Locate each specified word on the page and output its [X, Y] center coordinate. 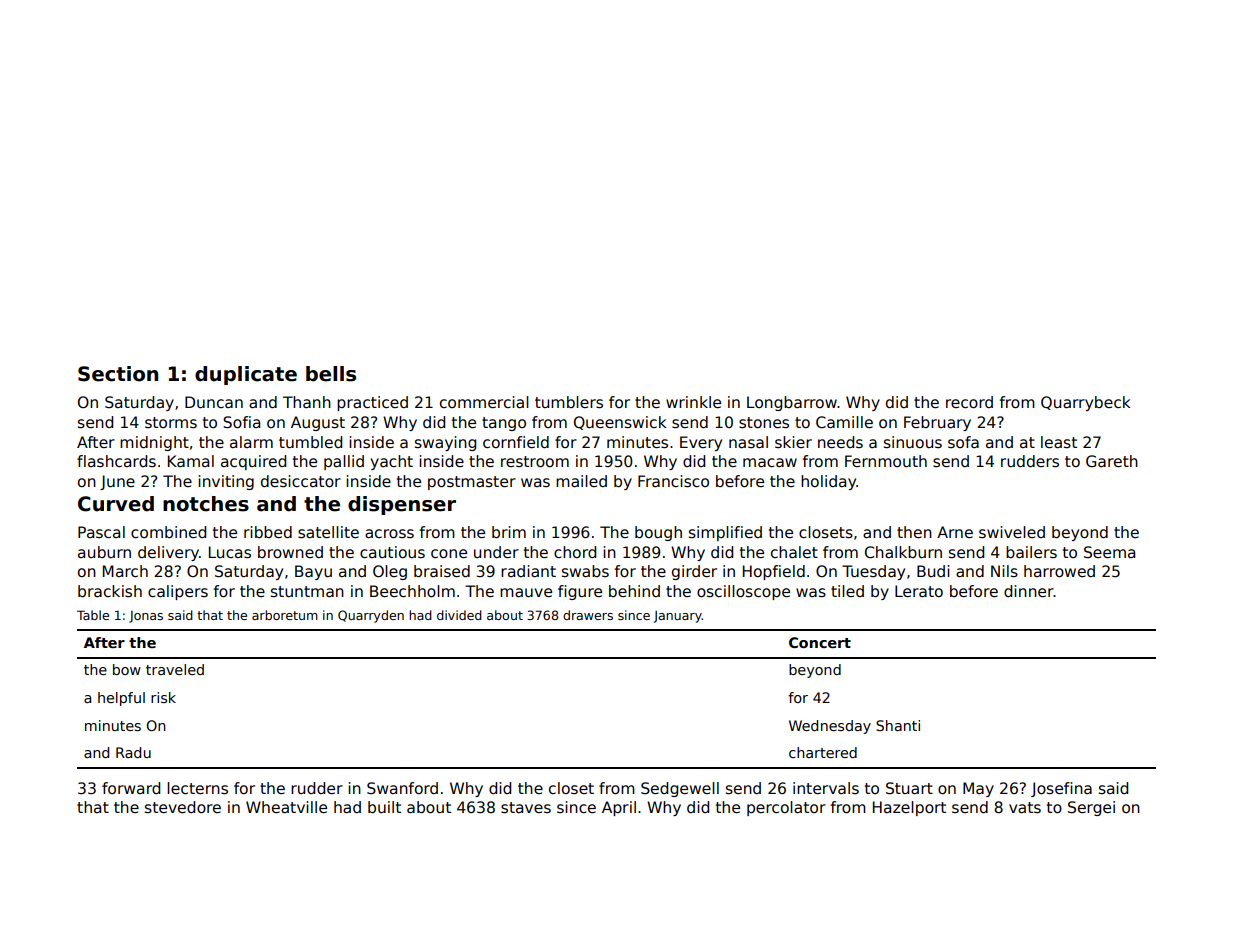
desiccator [301, 481]
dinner [1029, 591]
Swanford [402, 788]
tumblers [569, 402]
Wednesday [830, 727]
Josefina [1061, 789]
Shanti [898, 725]
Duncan [214, 402]
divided [459, 615]
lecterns [197, 788]
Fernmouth [886, 461]
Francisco [673, 481]
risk [163, 697]
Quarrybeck [1086, 403]
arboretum [285, 615]
